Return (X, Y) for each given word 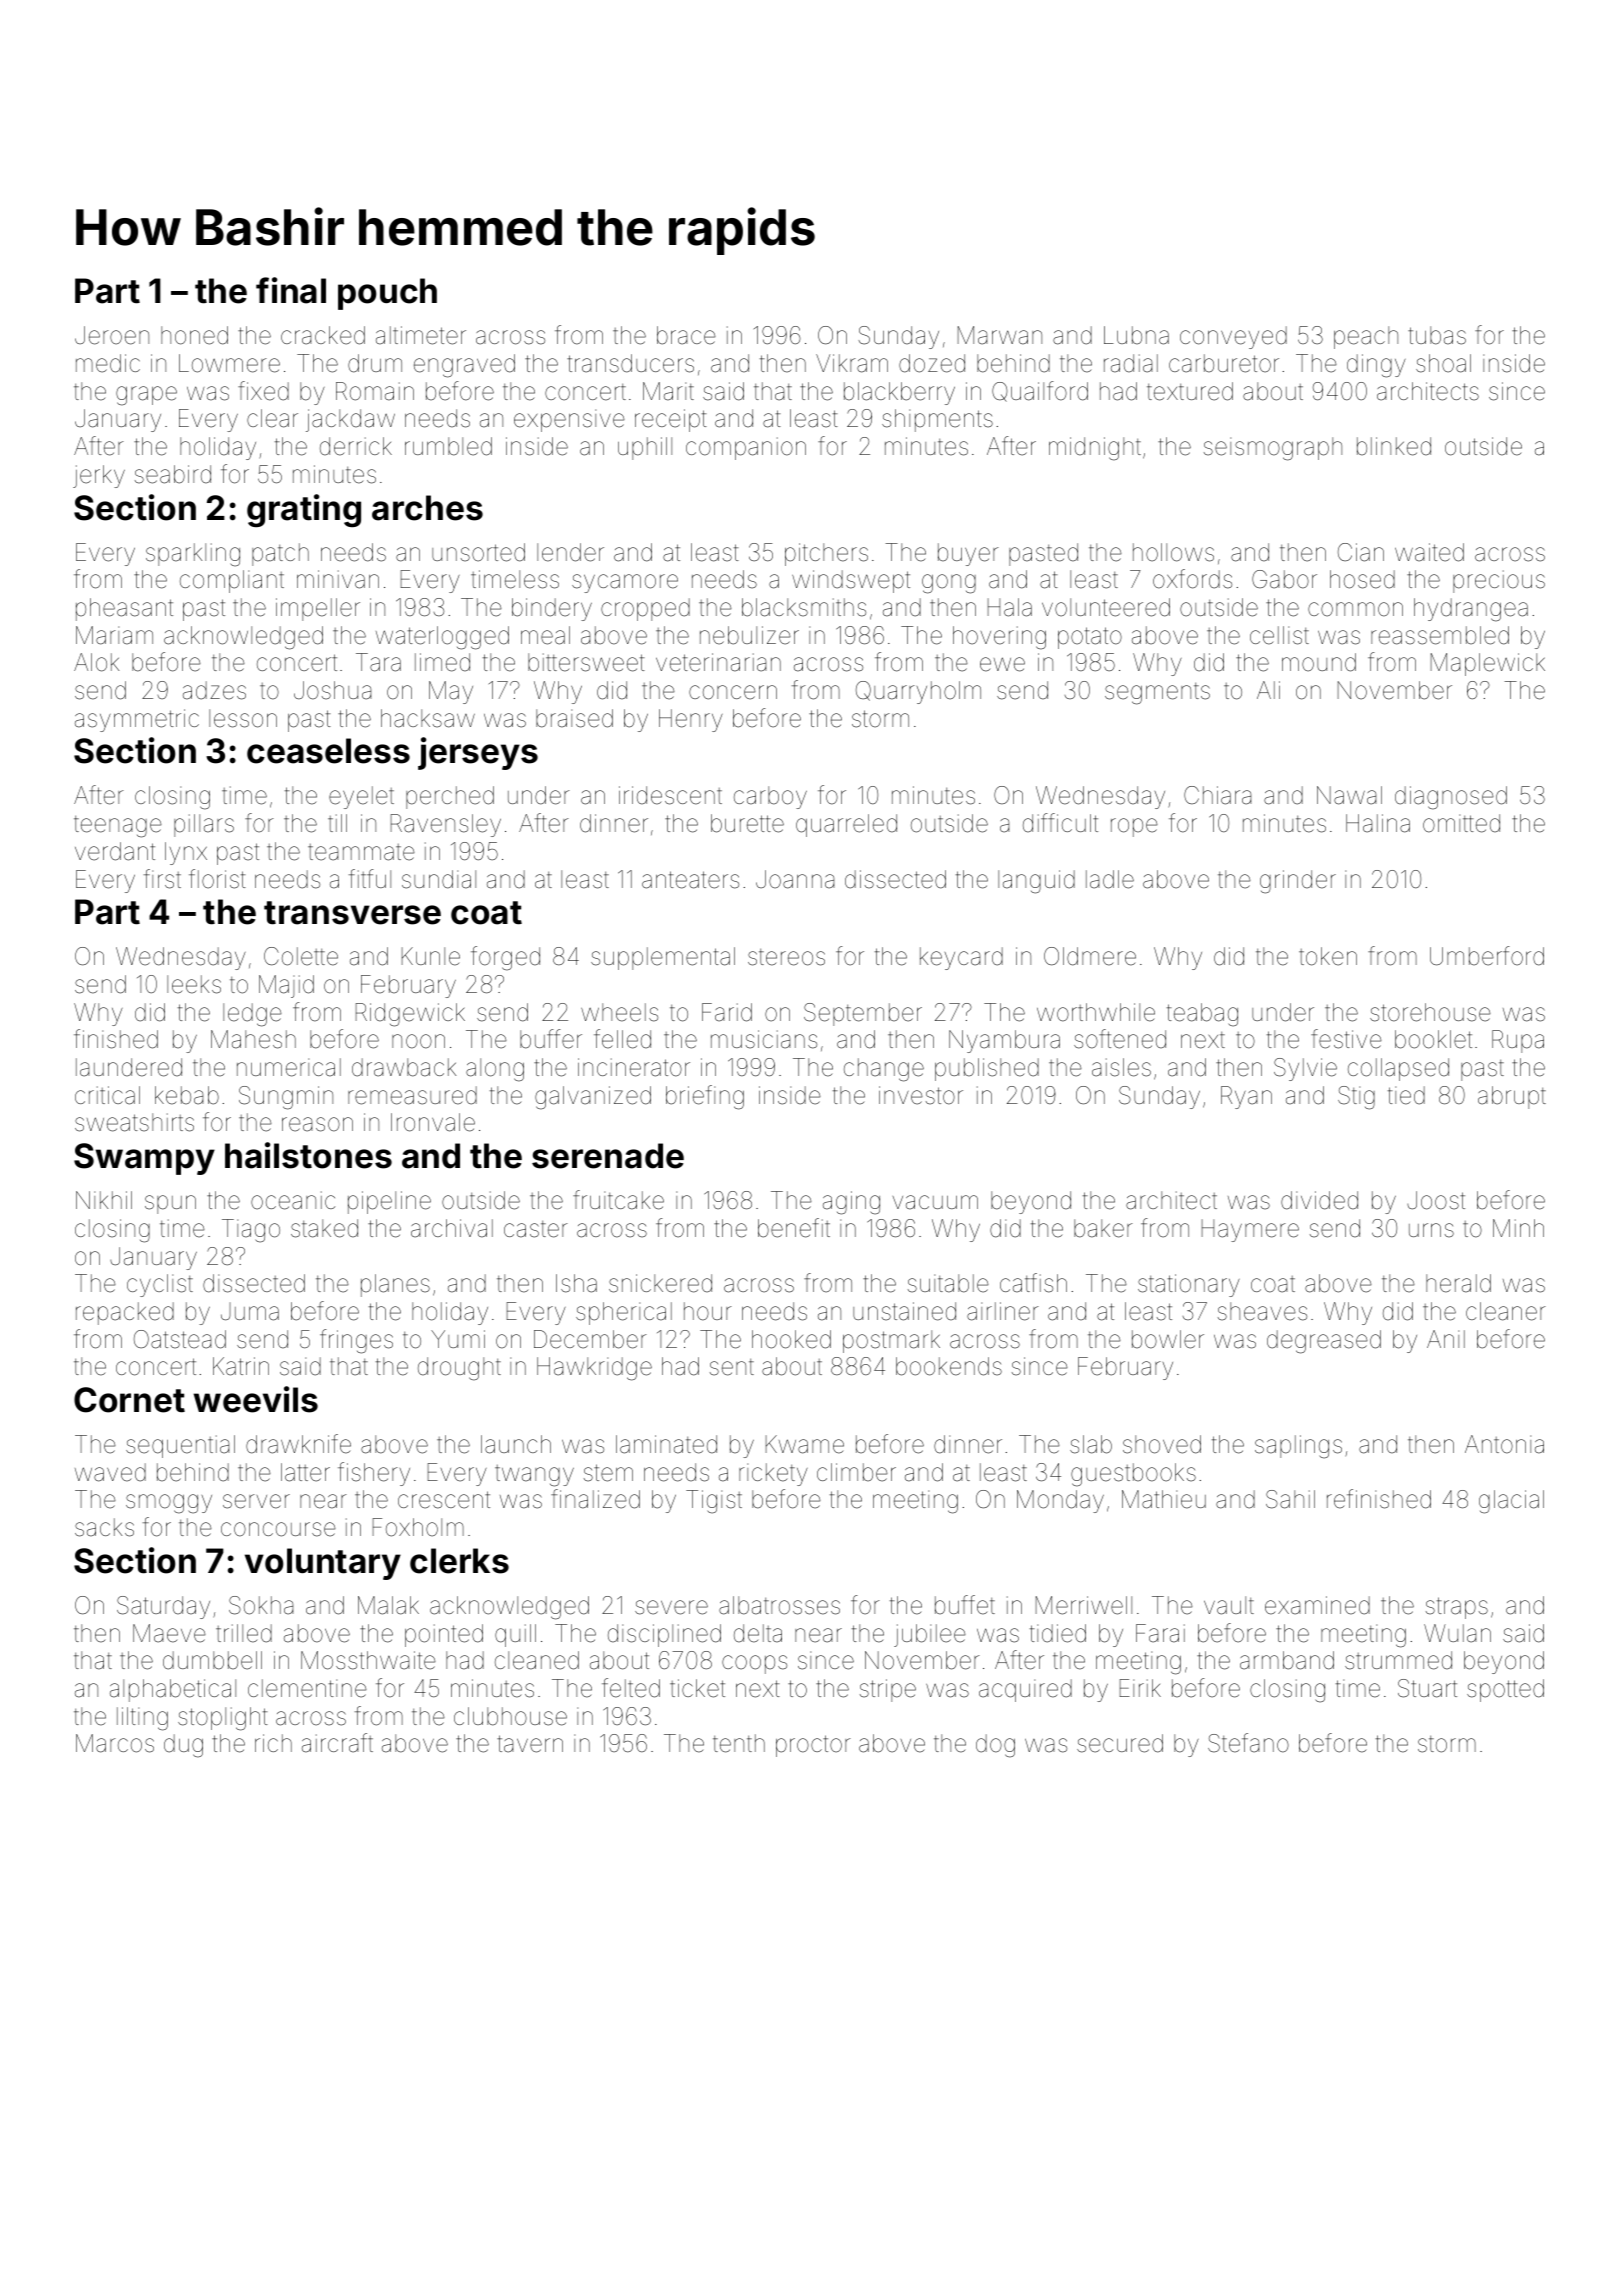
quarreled (846, 825)
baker (1103, 1228)
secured (1120, 1743)
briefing (705, 1097)
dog (995, 1746)
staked (324, 1228)
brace (686, 335)
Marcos (115, 1743)
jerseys (478, 753)
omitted (1461, 823)
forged (505, 958)
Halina (1378, 823)
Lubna (1136, 335)
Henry (691, 720)
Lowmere (229, 363)
